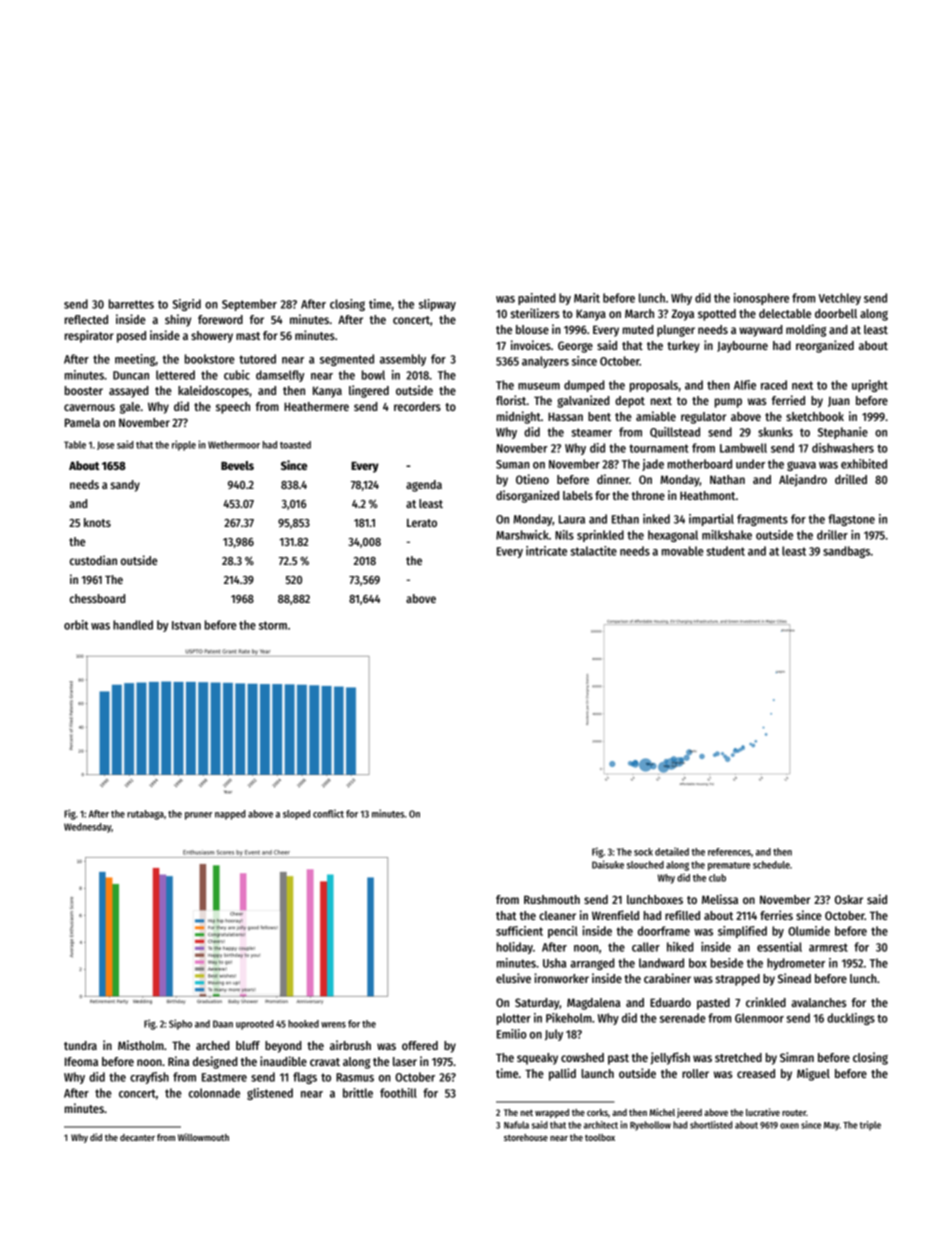 The height and width of the screenshot is (1233, 952). What do you see at coordinates (422, 523) in the screenshot?
I see `Lerato` at bounding box center [422, 523].
